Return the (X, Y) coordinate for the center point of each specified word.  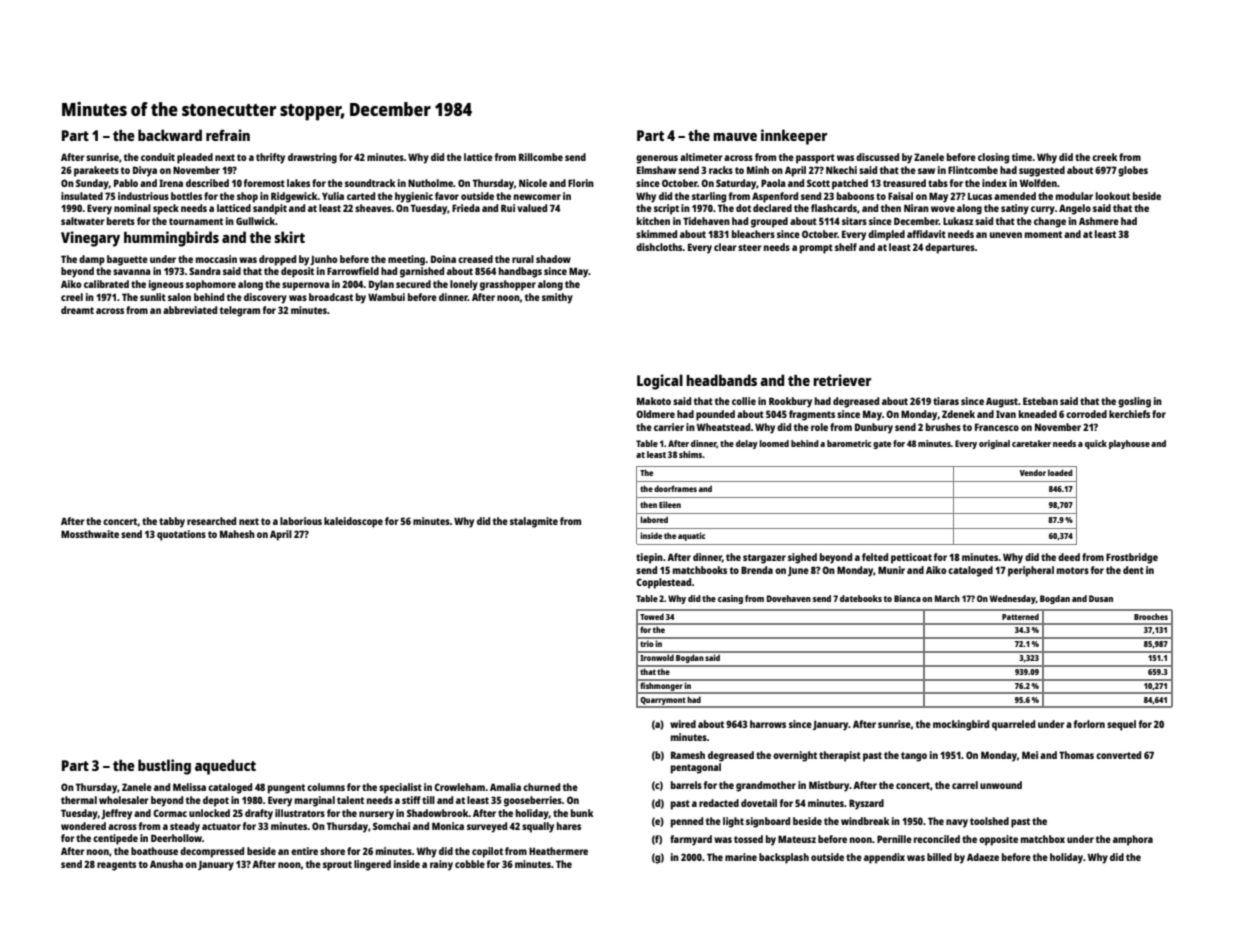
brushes (943, 427)
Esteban (1040, 401)
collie (744, 401)
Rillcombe (541, 157)
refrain (228, 135)
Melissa (189, 787)
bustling (164, 767)
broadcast (331, 297)
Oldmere (655, 414)
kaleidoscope (353, 522)
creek (1104, 157)
